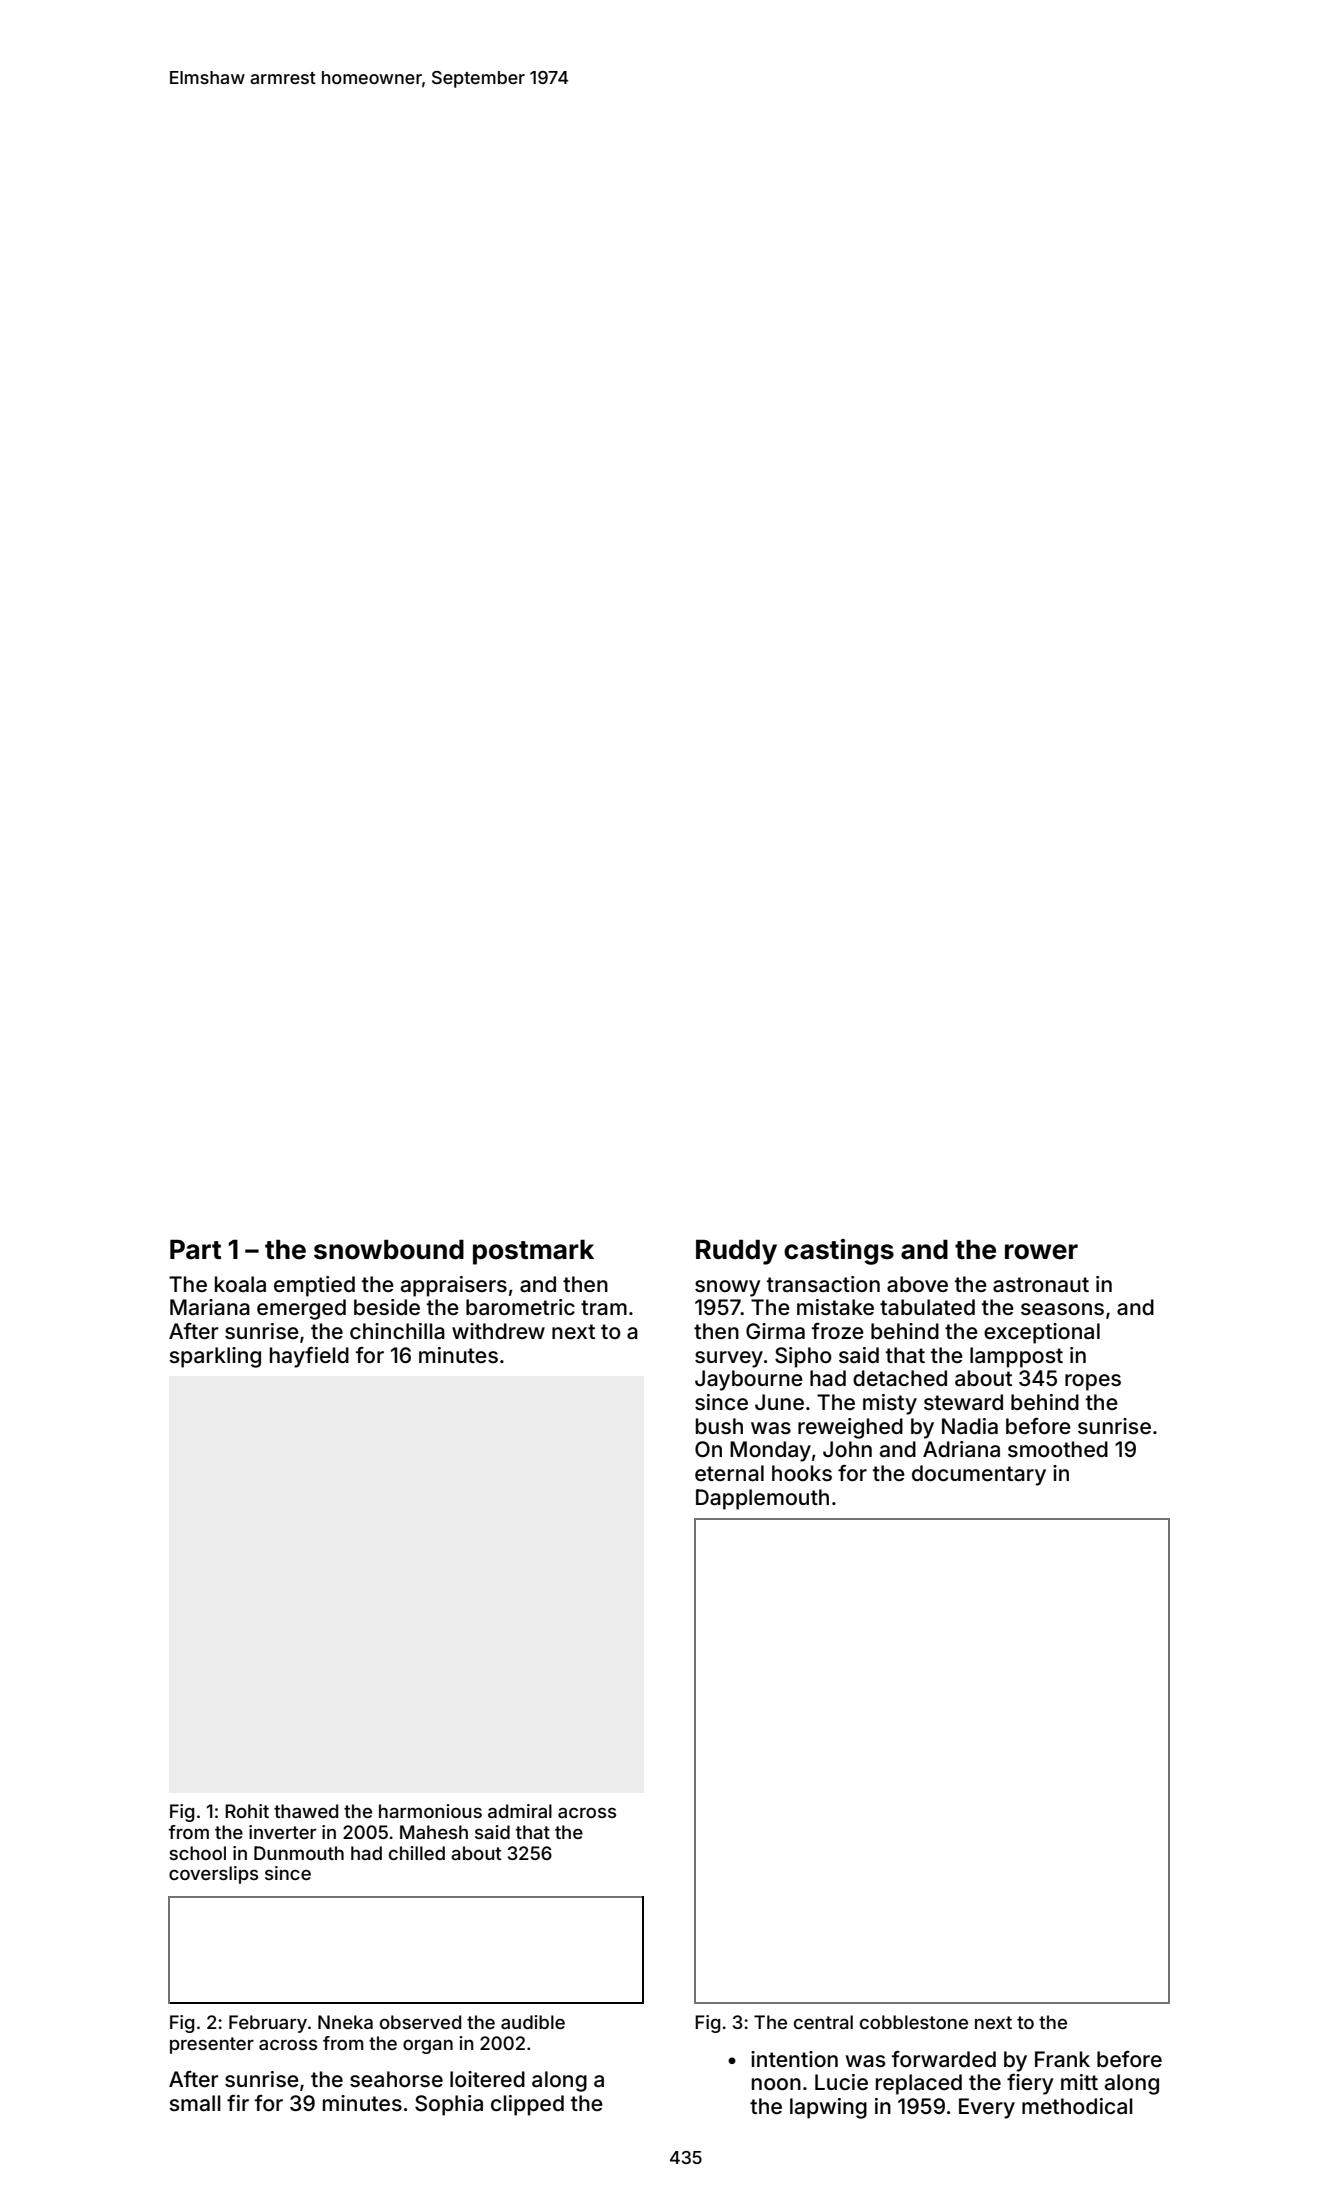  What do you see at coordinates (520, 1811) in the document?
I see `admiral` at bounding box center [520, 1811].
